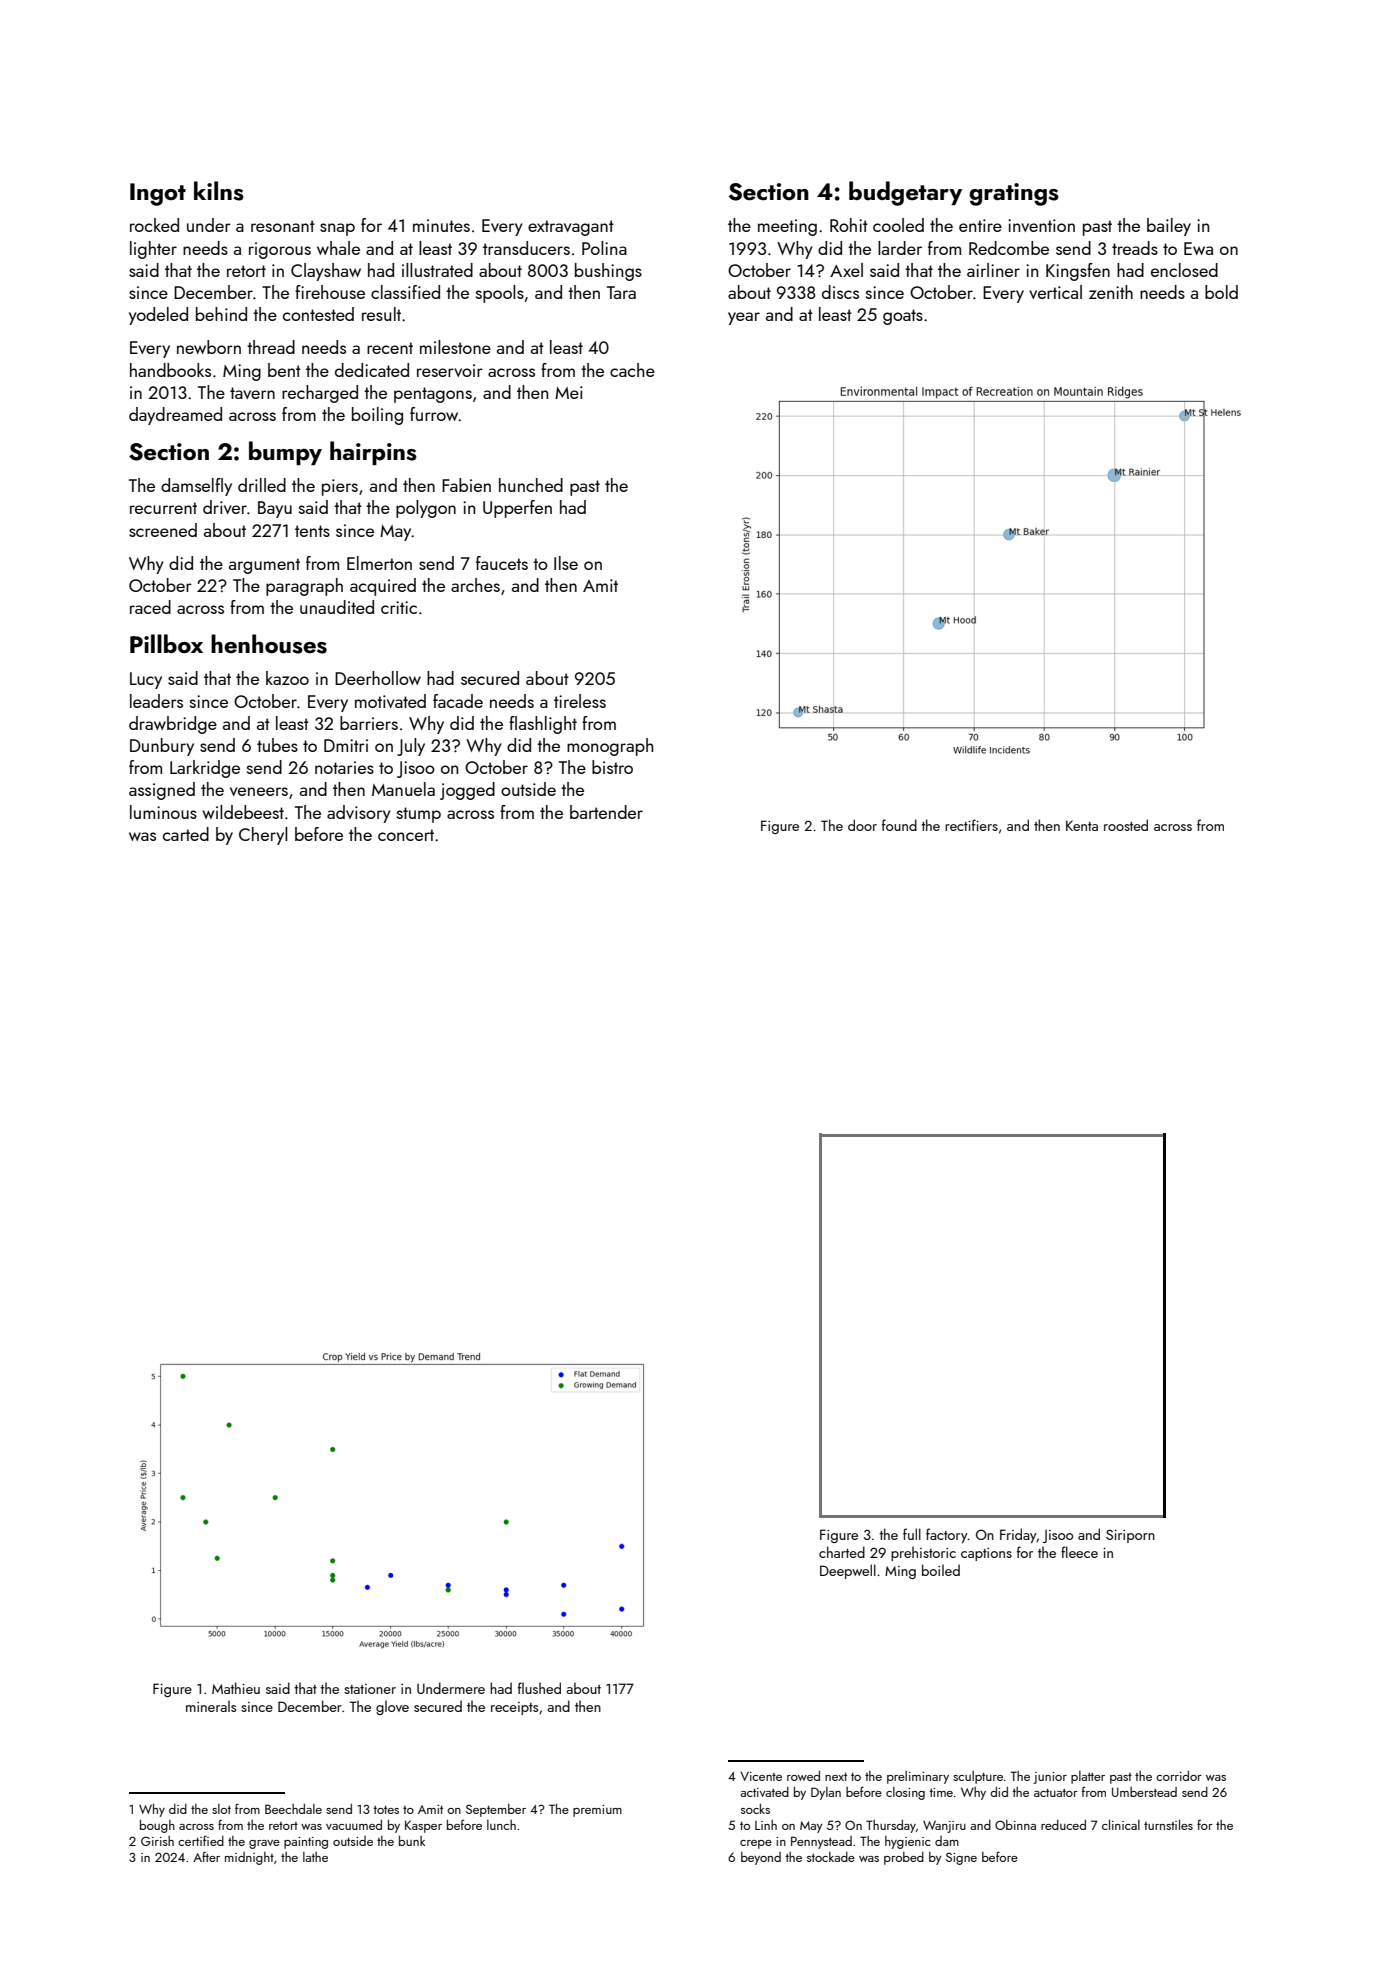  Describe the element at coordinates (392, 1707) in the image. I see `glove` at that location.
